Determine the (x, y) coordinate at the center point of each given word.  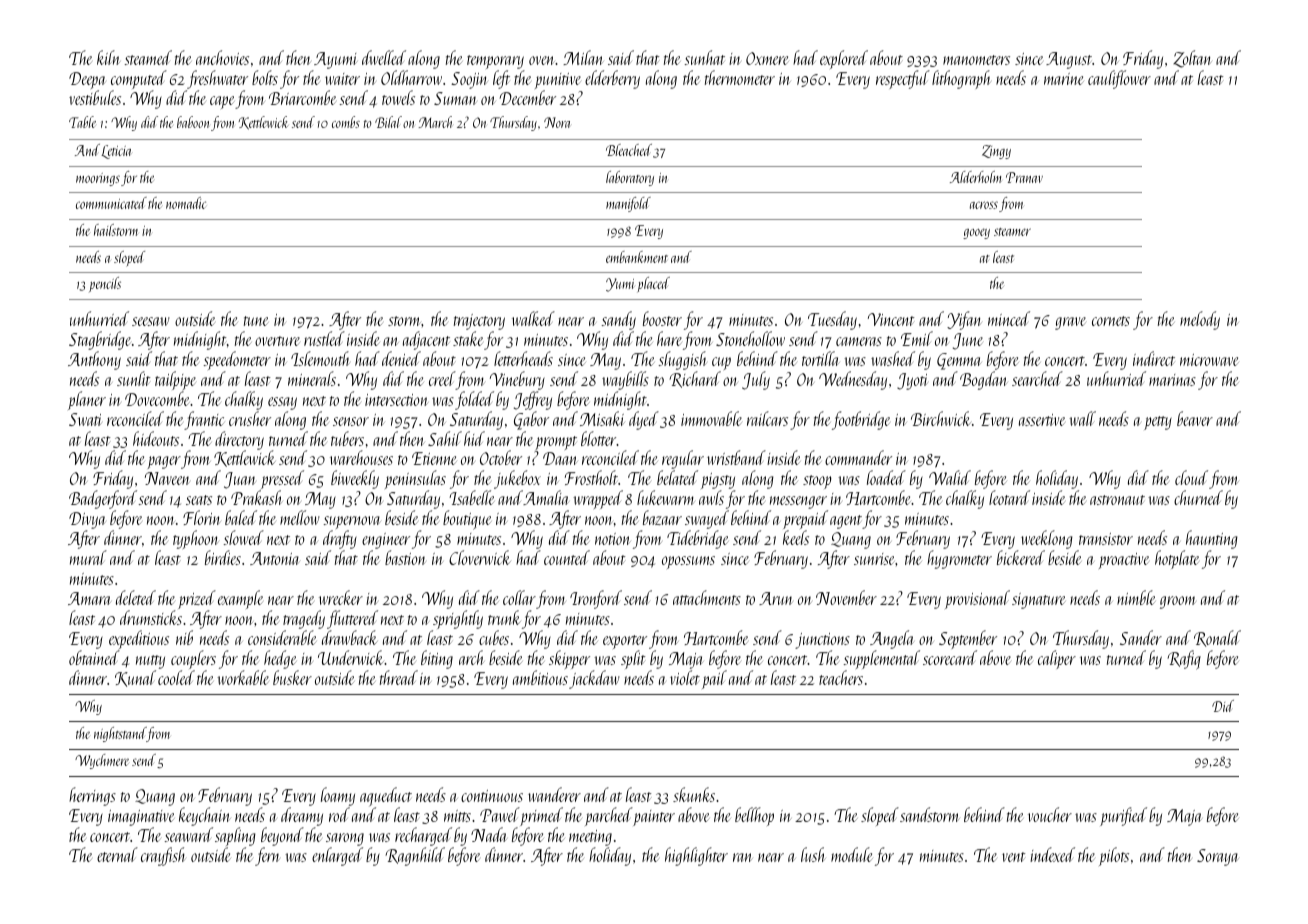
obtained (94, 658)
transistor (1106, 539)
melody (1200, 320)
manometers (976, 60)
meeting (590, 838)
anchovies (222, 57)
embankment (637, 257)
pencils (105, 284)
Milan (583, 57)
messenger (799, 503)
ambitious (540, 678)
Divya (87, 520)
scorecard (950, 658)
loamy (338, 797)
